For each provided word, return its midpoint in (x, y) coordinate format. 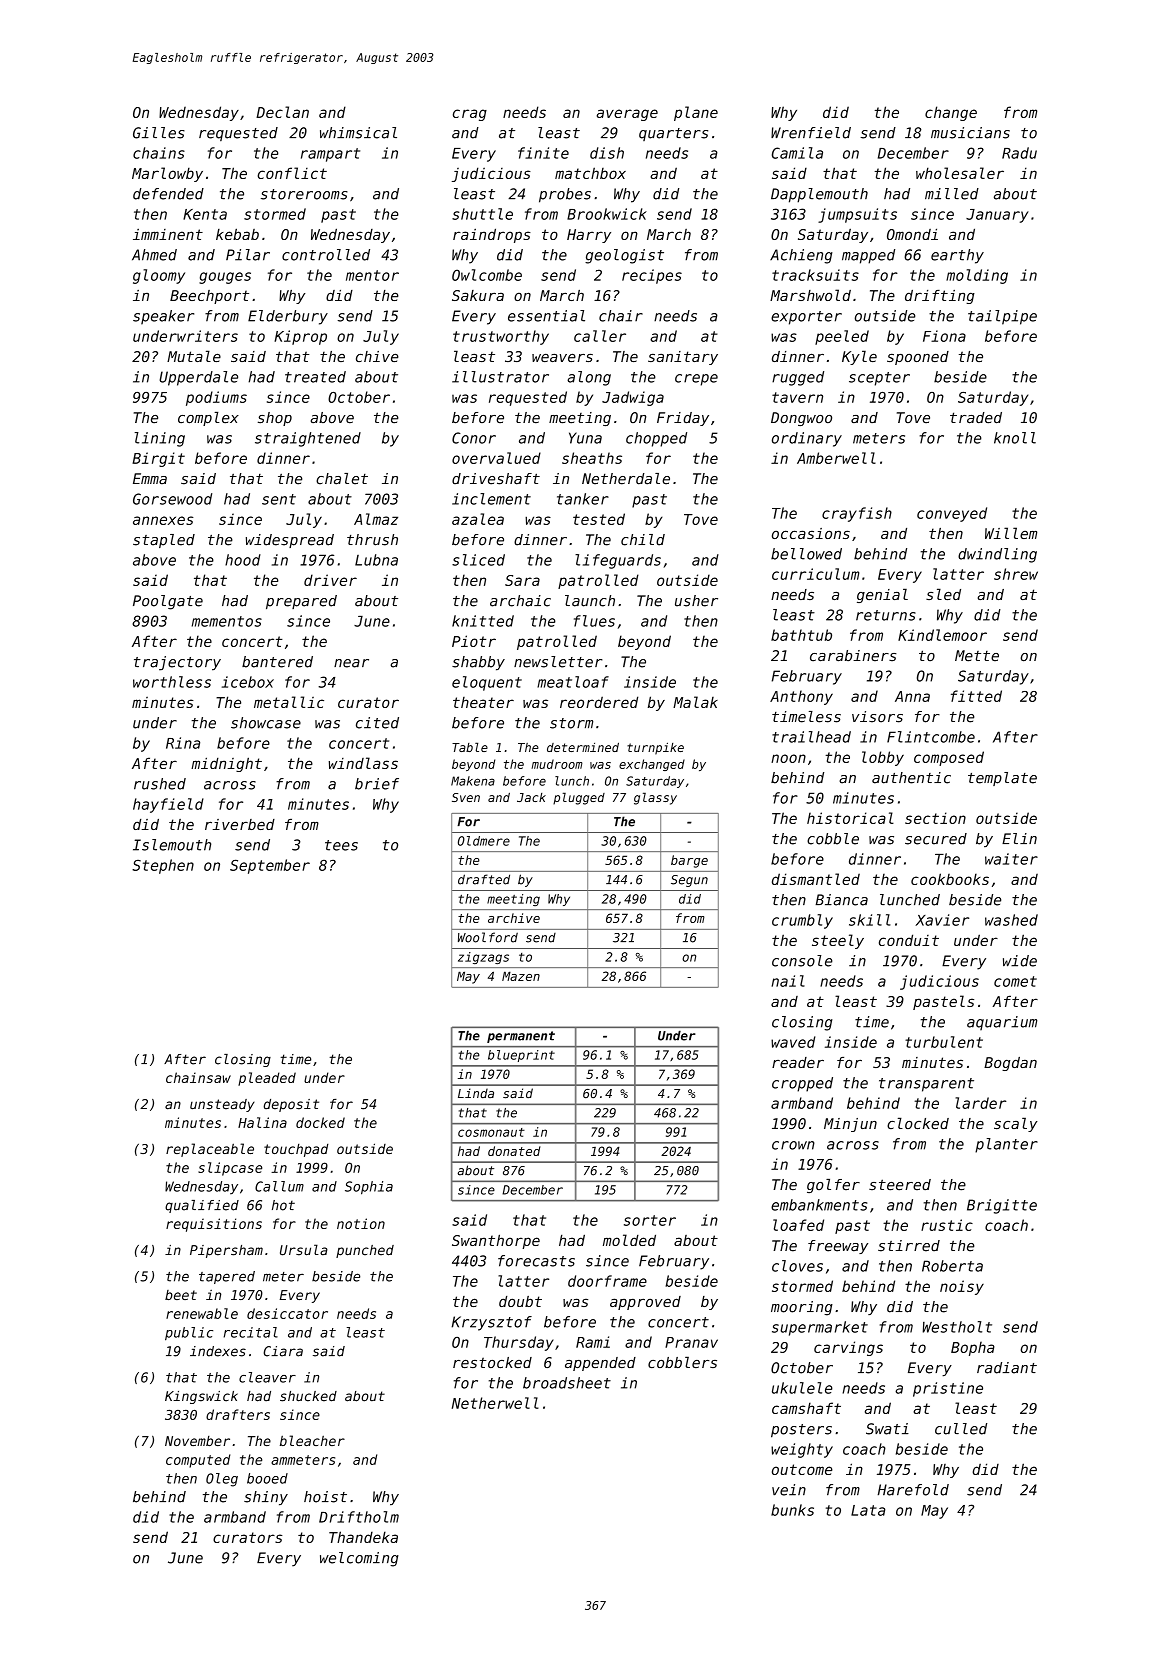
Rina (183, 743)
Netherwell (495, 1403)
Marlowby (167, 174)
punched (365, 1251)
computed (198, 1461)
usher (696, 601)
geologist (624, 256)
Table (470, 747)
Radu (1019, 153)
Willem (1011, 533)
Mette (977, 656)
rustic (947, 1225)
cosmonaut (491, 1132)
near (351, 663)
